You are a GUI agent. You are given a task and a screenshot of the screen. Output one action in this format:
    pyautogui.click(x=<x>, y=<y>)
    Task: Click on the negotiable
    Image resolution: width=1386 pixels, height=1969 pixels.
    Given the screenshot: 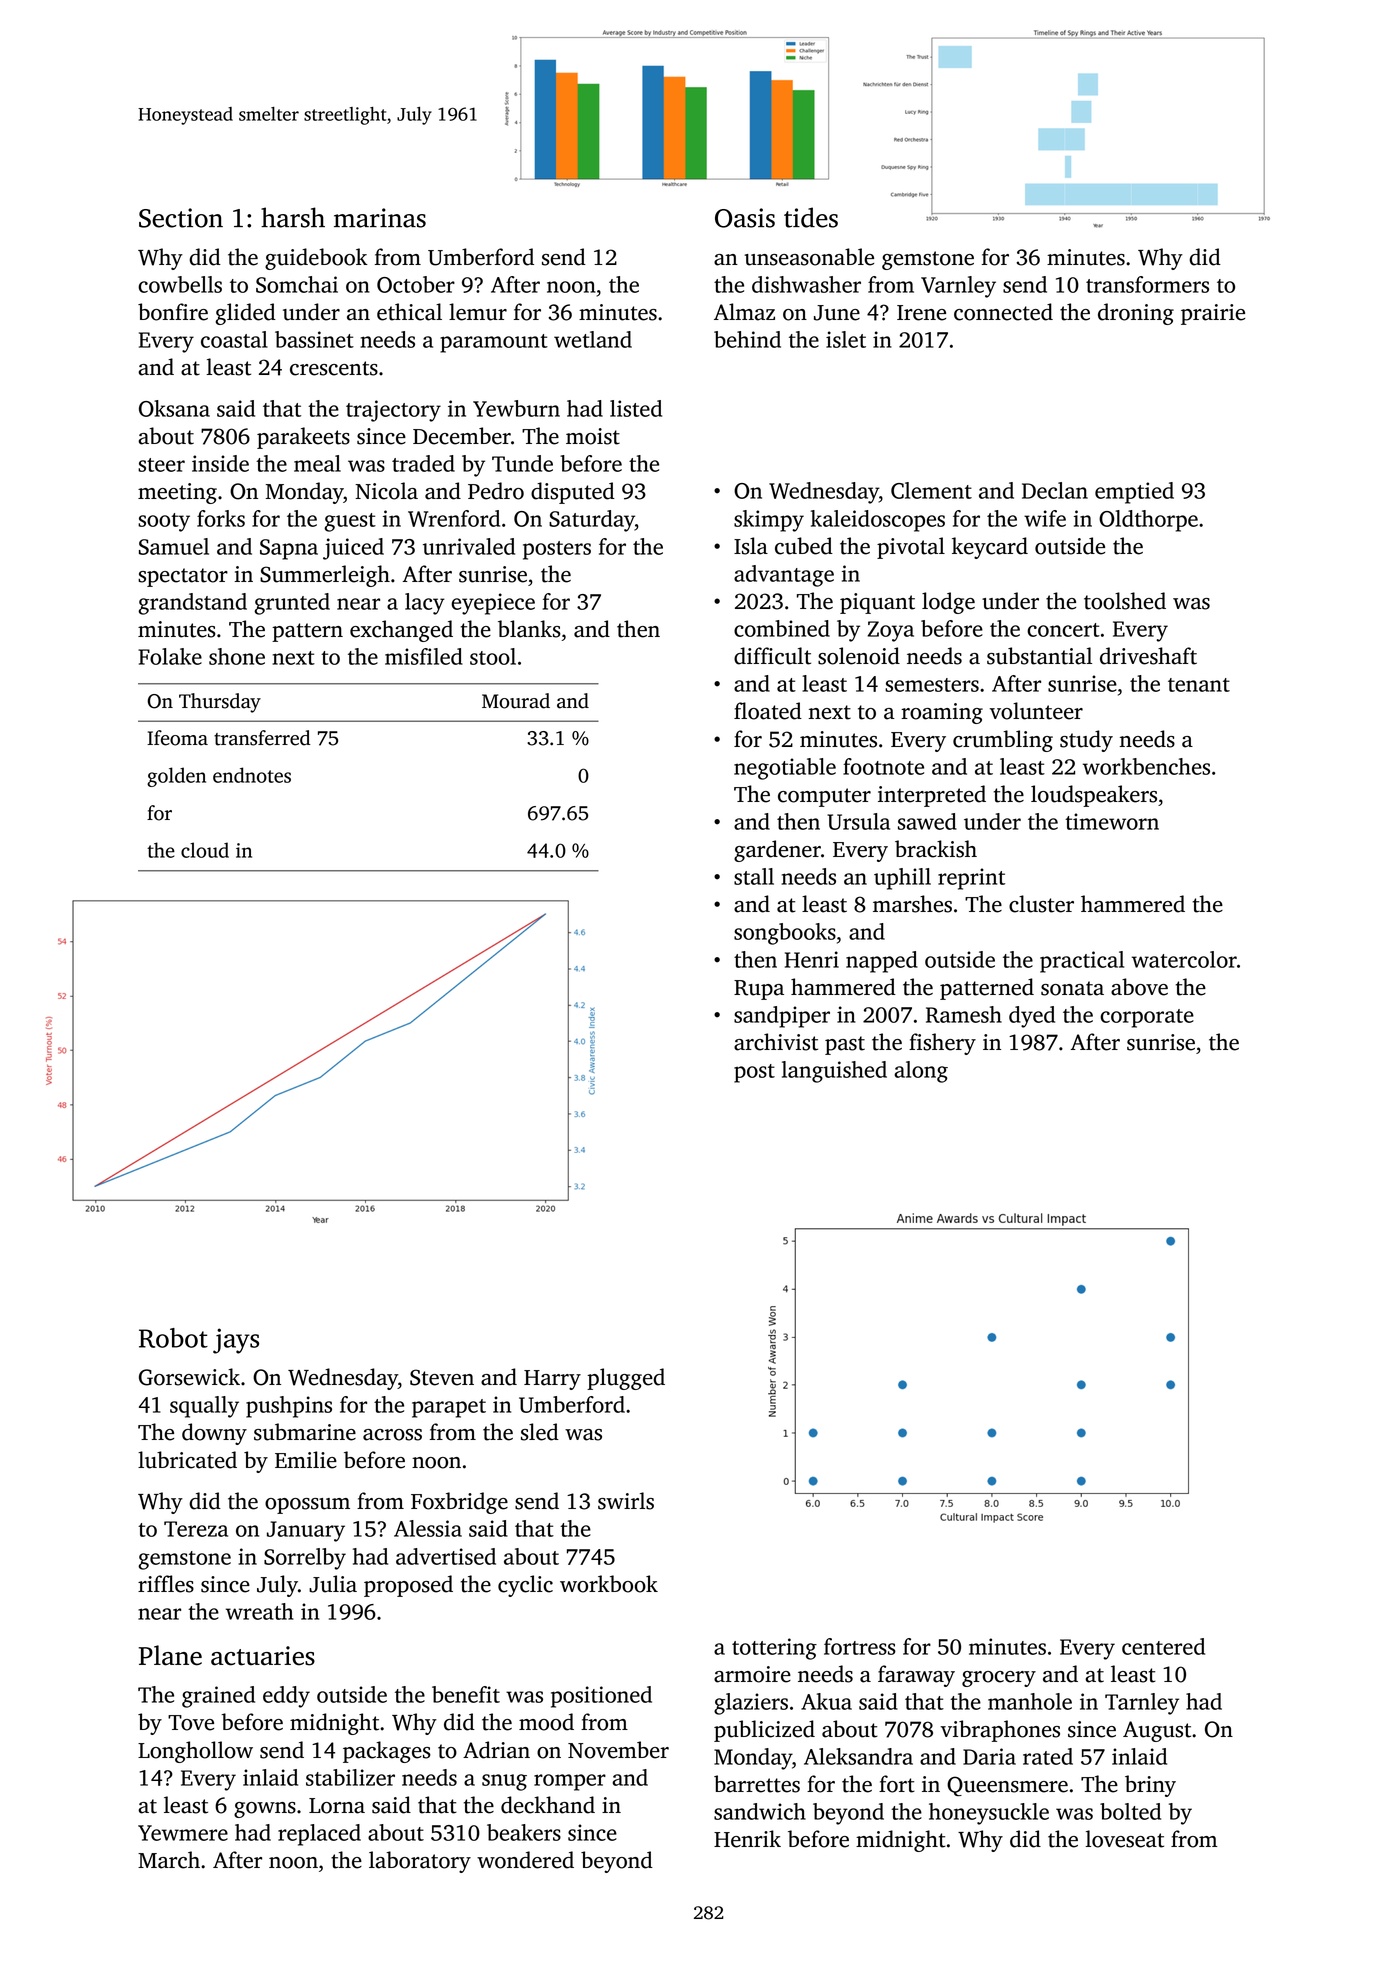 What is the action you would take?
    pyautogui.click(x=785, y=769)
